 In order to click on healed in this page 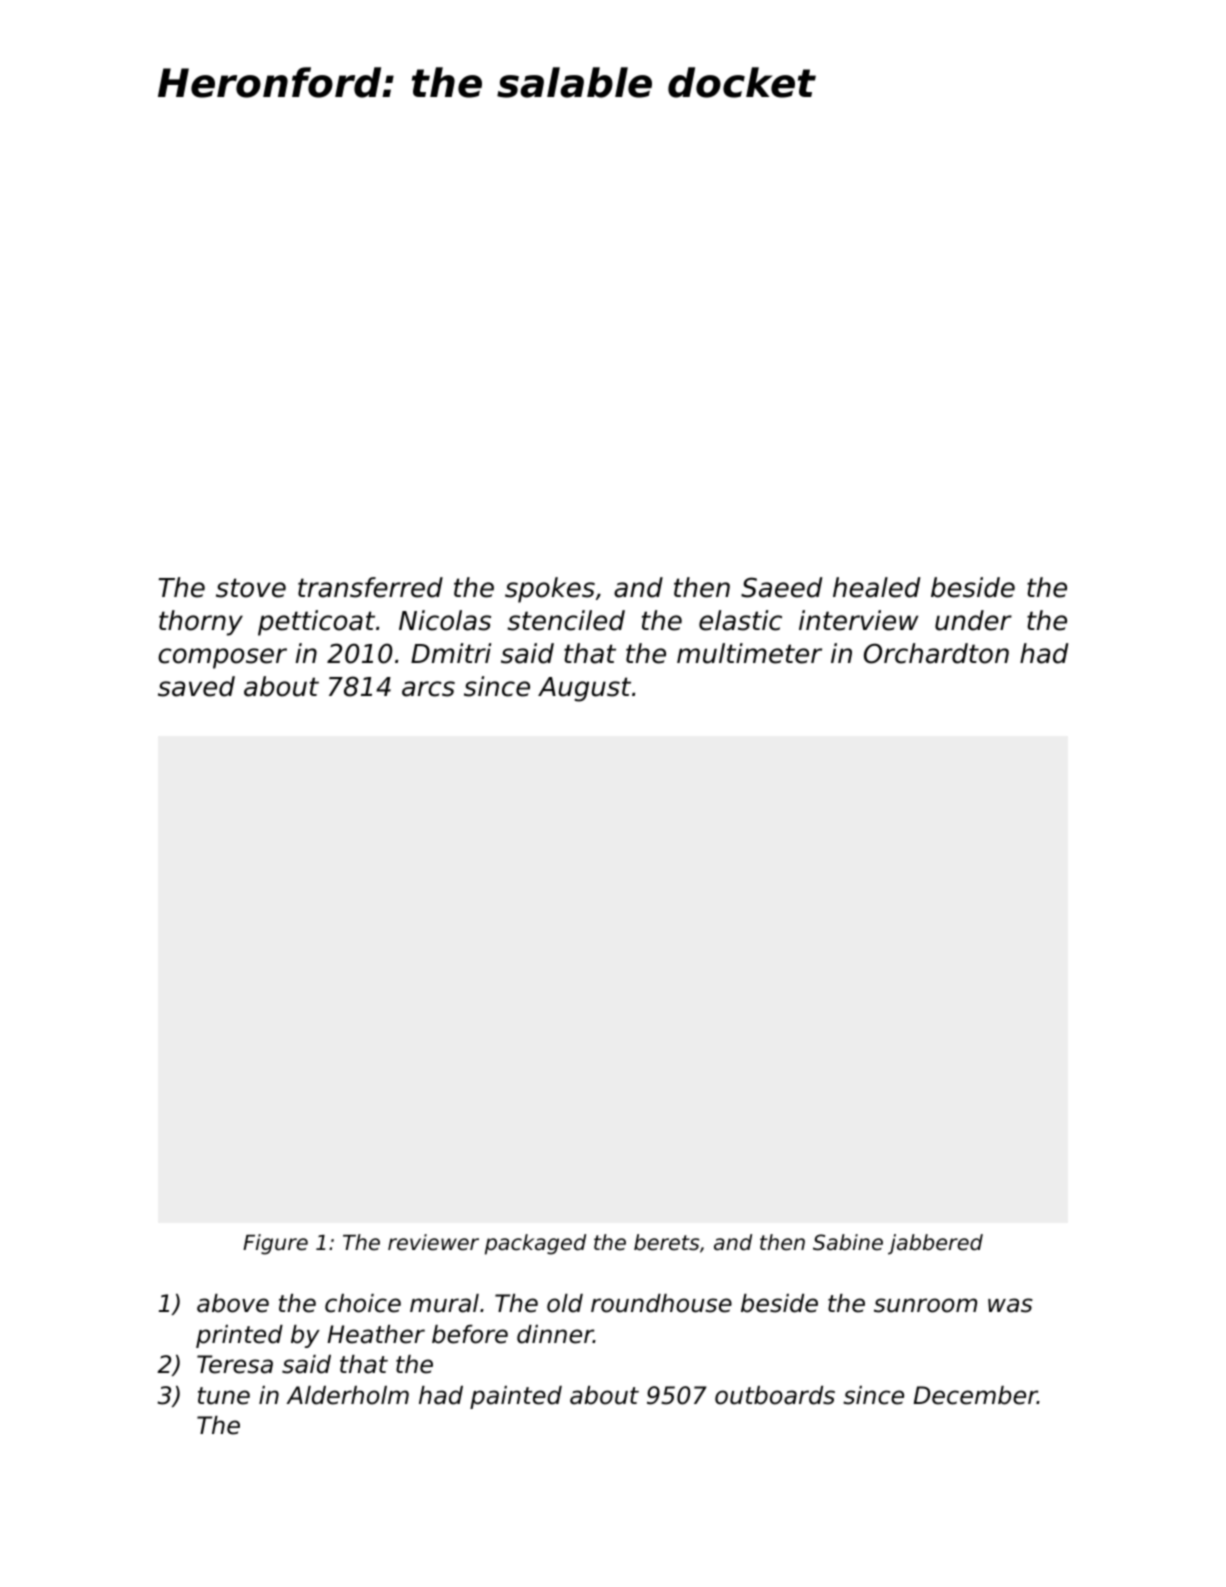, I will do `click(877, 587)`.
